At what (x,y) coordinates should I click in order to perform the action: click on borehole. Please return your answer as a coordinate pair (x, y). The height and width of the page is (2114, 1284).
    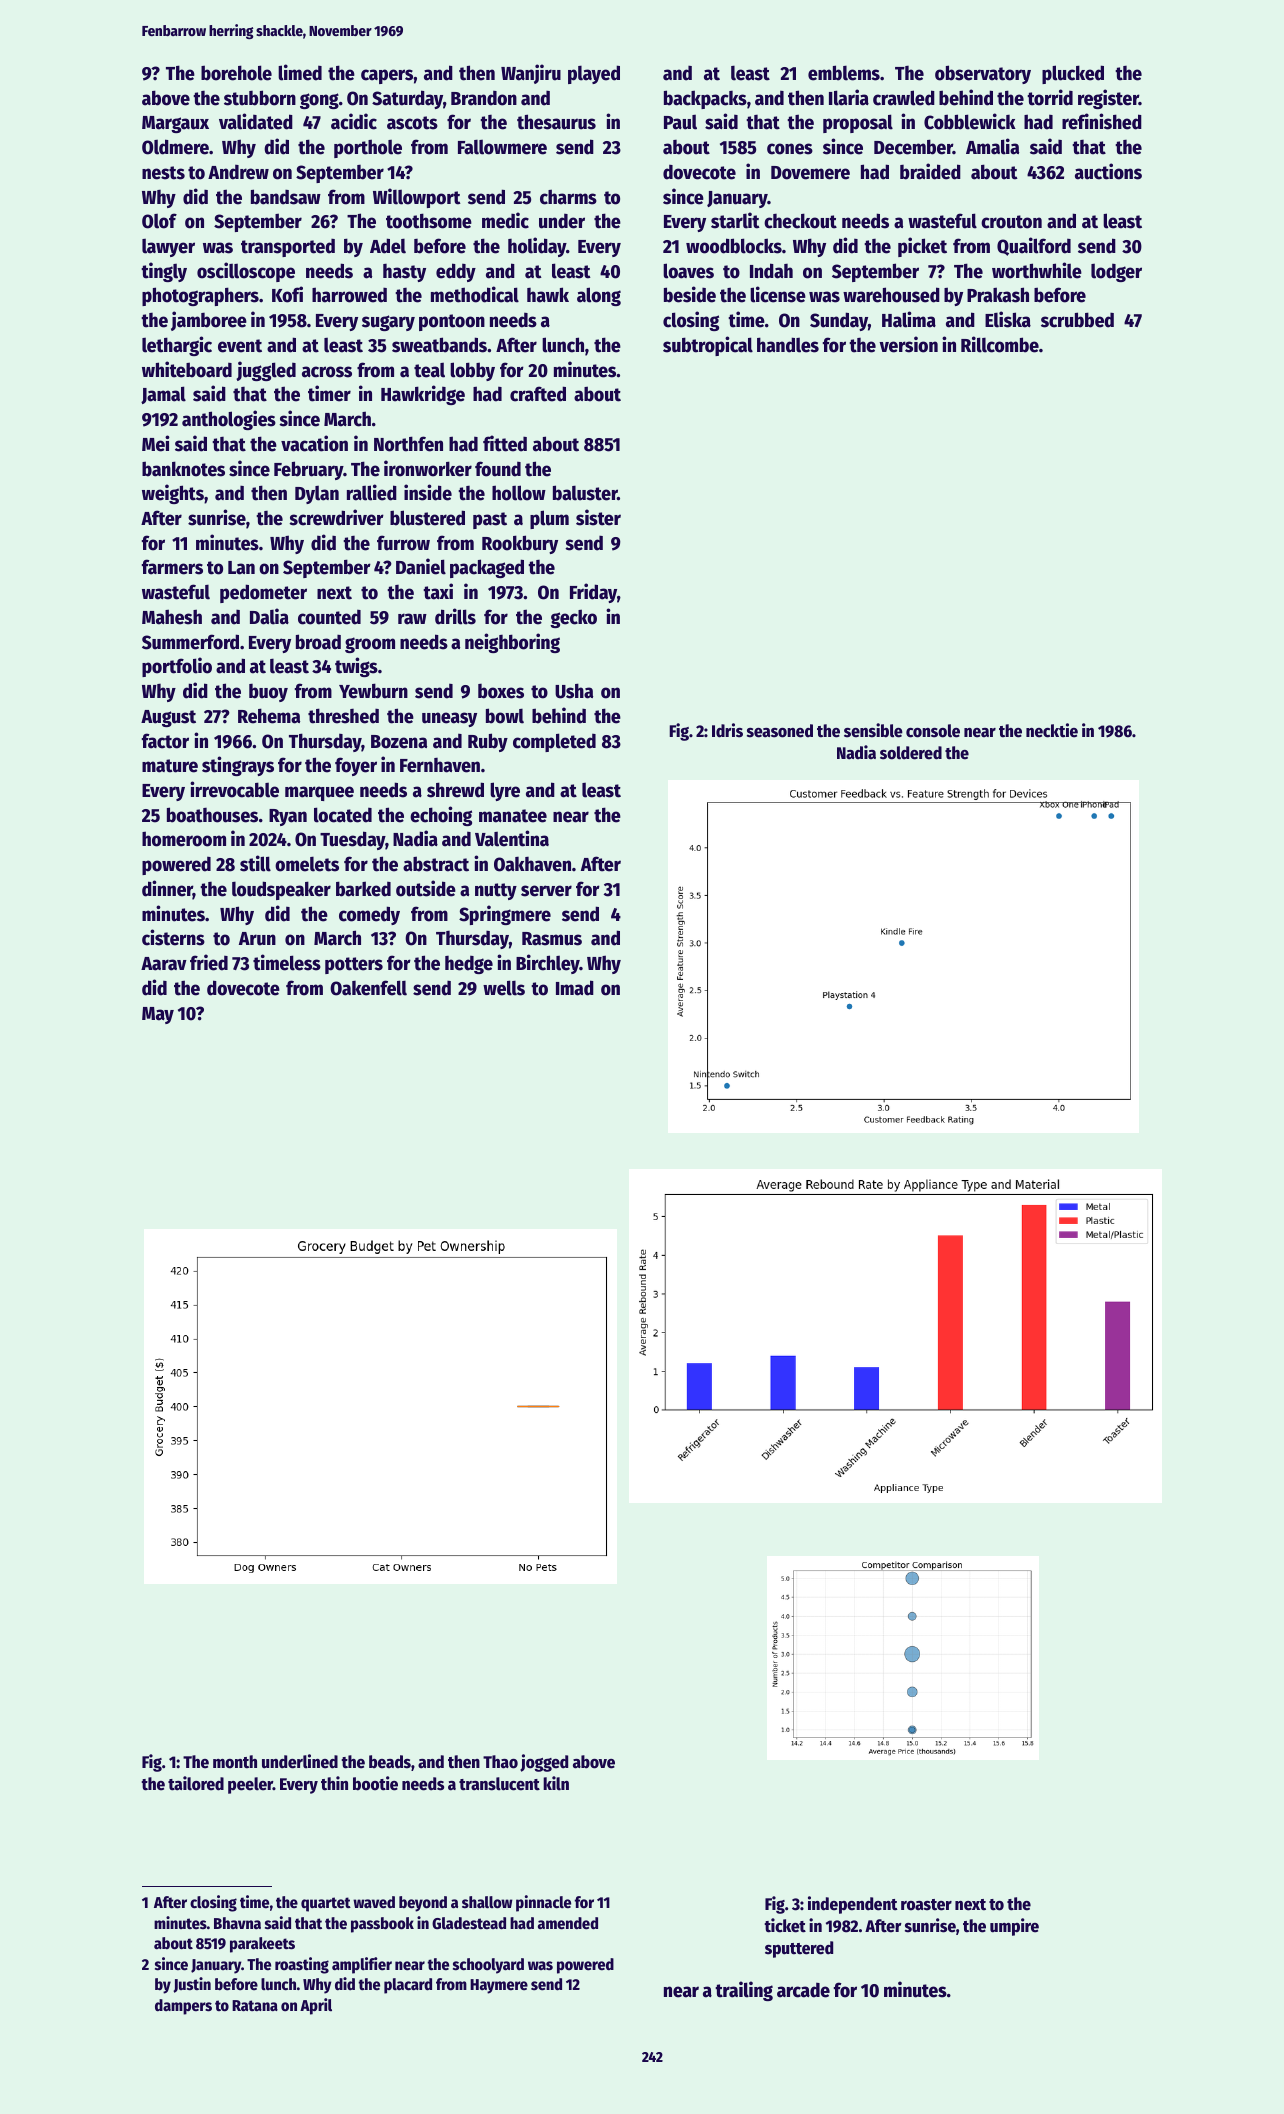
    Looking at the image, I should click on (236, 73).
